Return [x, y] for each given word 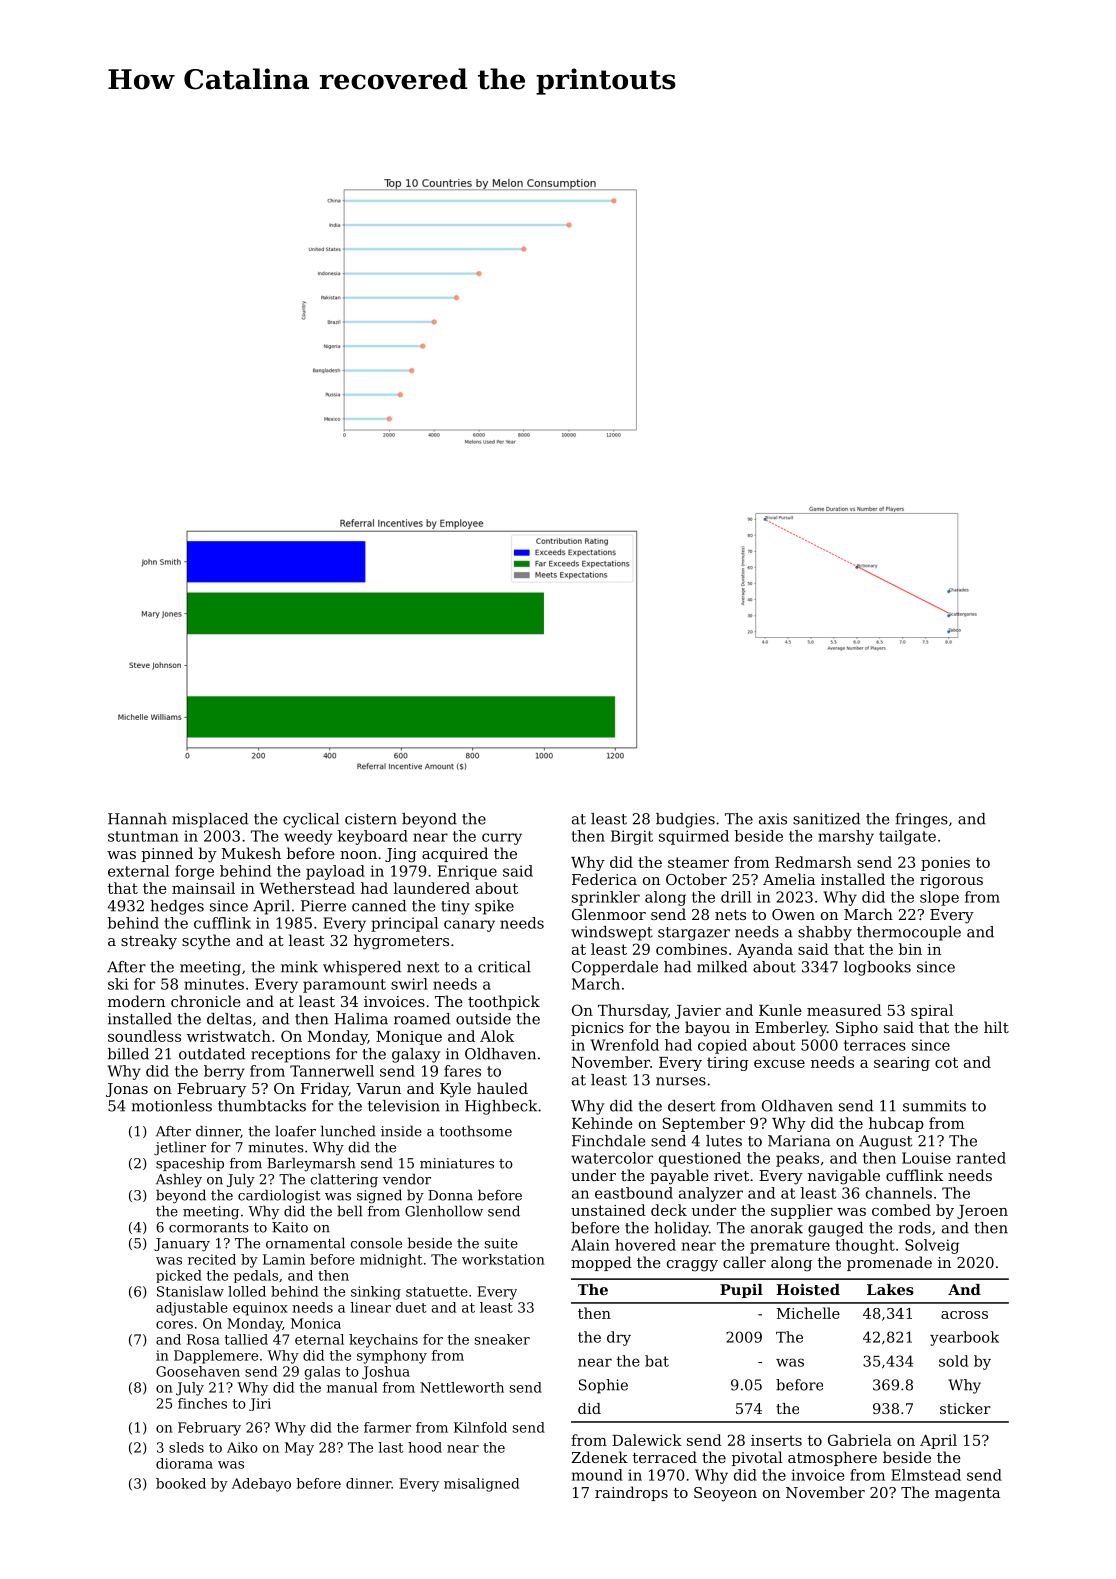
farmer [387, 1427]
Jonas [127, 1090]
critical [504, 967]
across [964, 1315]
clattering [344, 1181]
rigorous [951, 881]
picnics [597, 1029]
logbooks [877, 968]
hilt [996, 1027]
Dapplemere [216, 1357]
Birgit [632, 837]
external [138, 871]
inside [401, 1131]
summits [934, 1106]
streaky [149, 942]
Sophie [603, 1386]
